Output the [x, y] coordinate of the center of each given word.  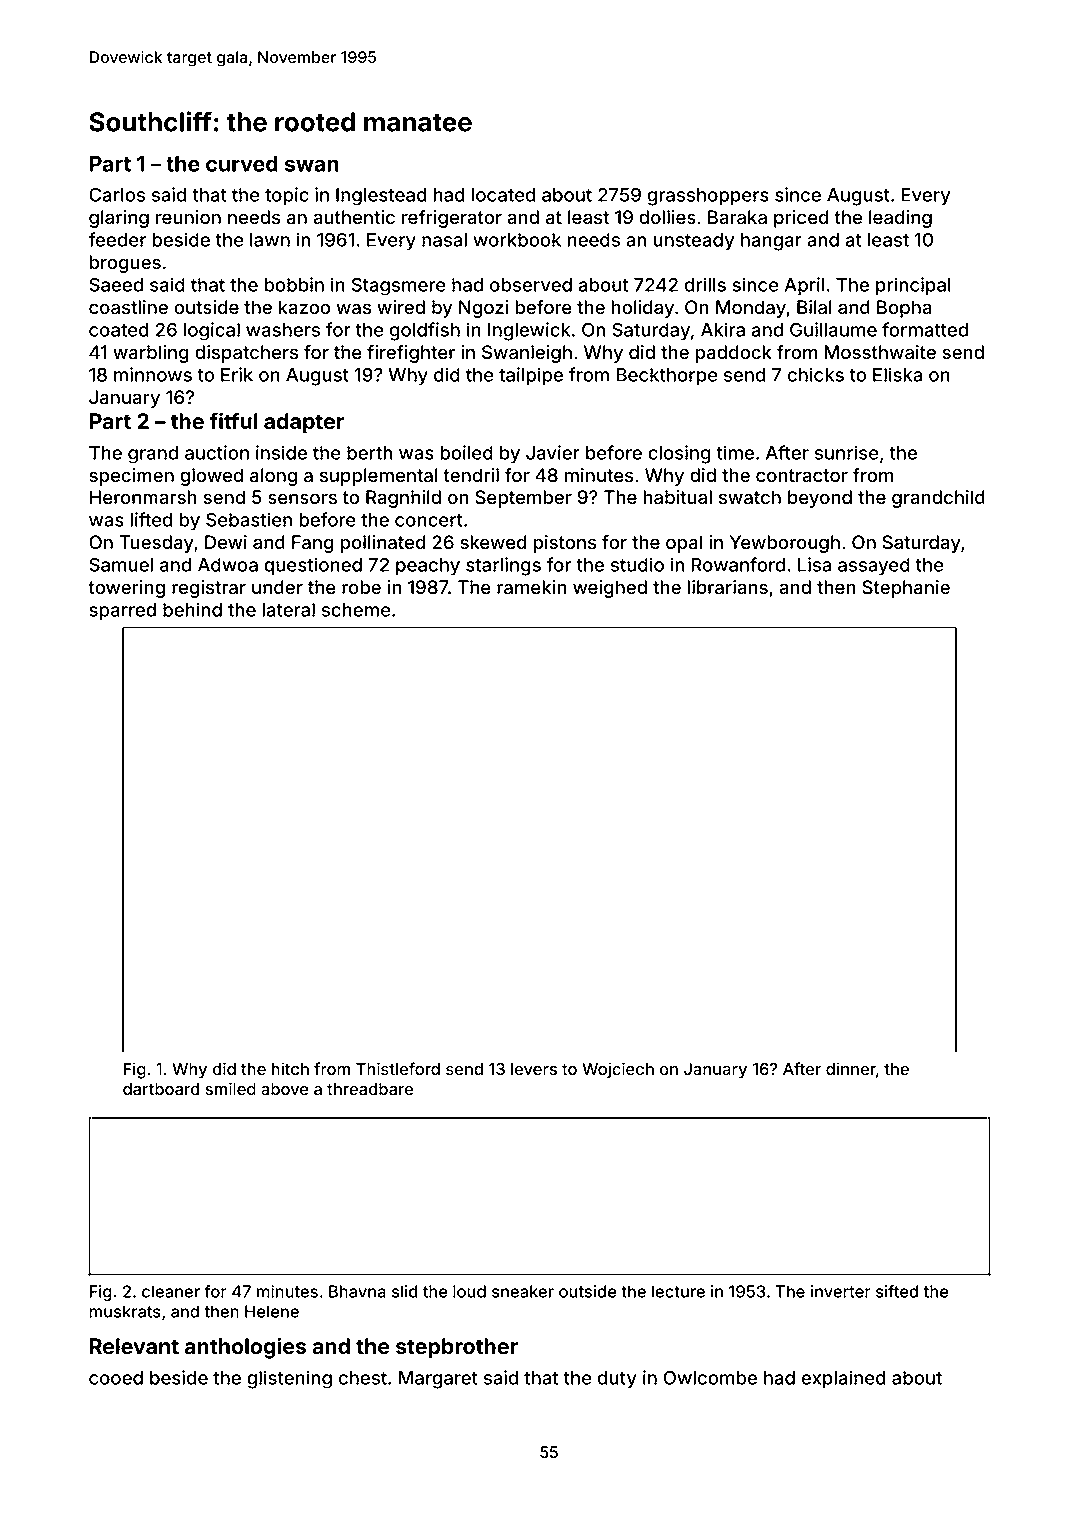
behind [192, 609]
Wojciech [618, 1070]
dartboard [161, 1089]
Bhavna [357, 1291]
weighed [610, 589]
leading [900, 219]
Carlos [117, 195]
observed [531, 285]
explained [844, 1379]
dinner [851, 1068]
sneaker [523, 1291]
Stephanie [906, 589]
